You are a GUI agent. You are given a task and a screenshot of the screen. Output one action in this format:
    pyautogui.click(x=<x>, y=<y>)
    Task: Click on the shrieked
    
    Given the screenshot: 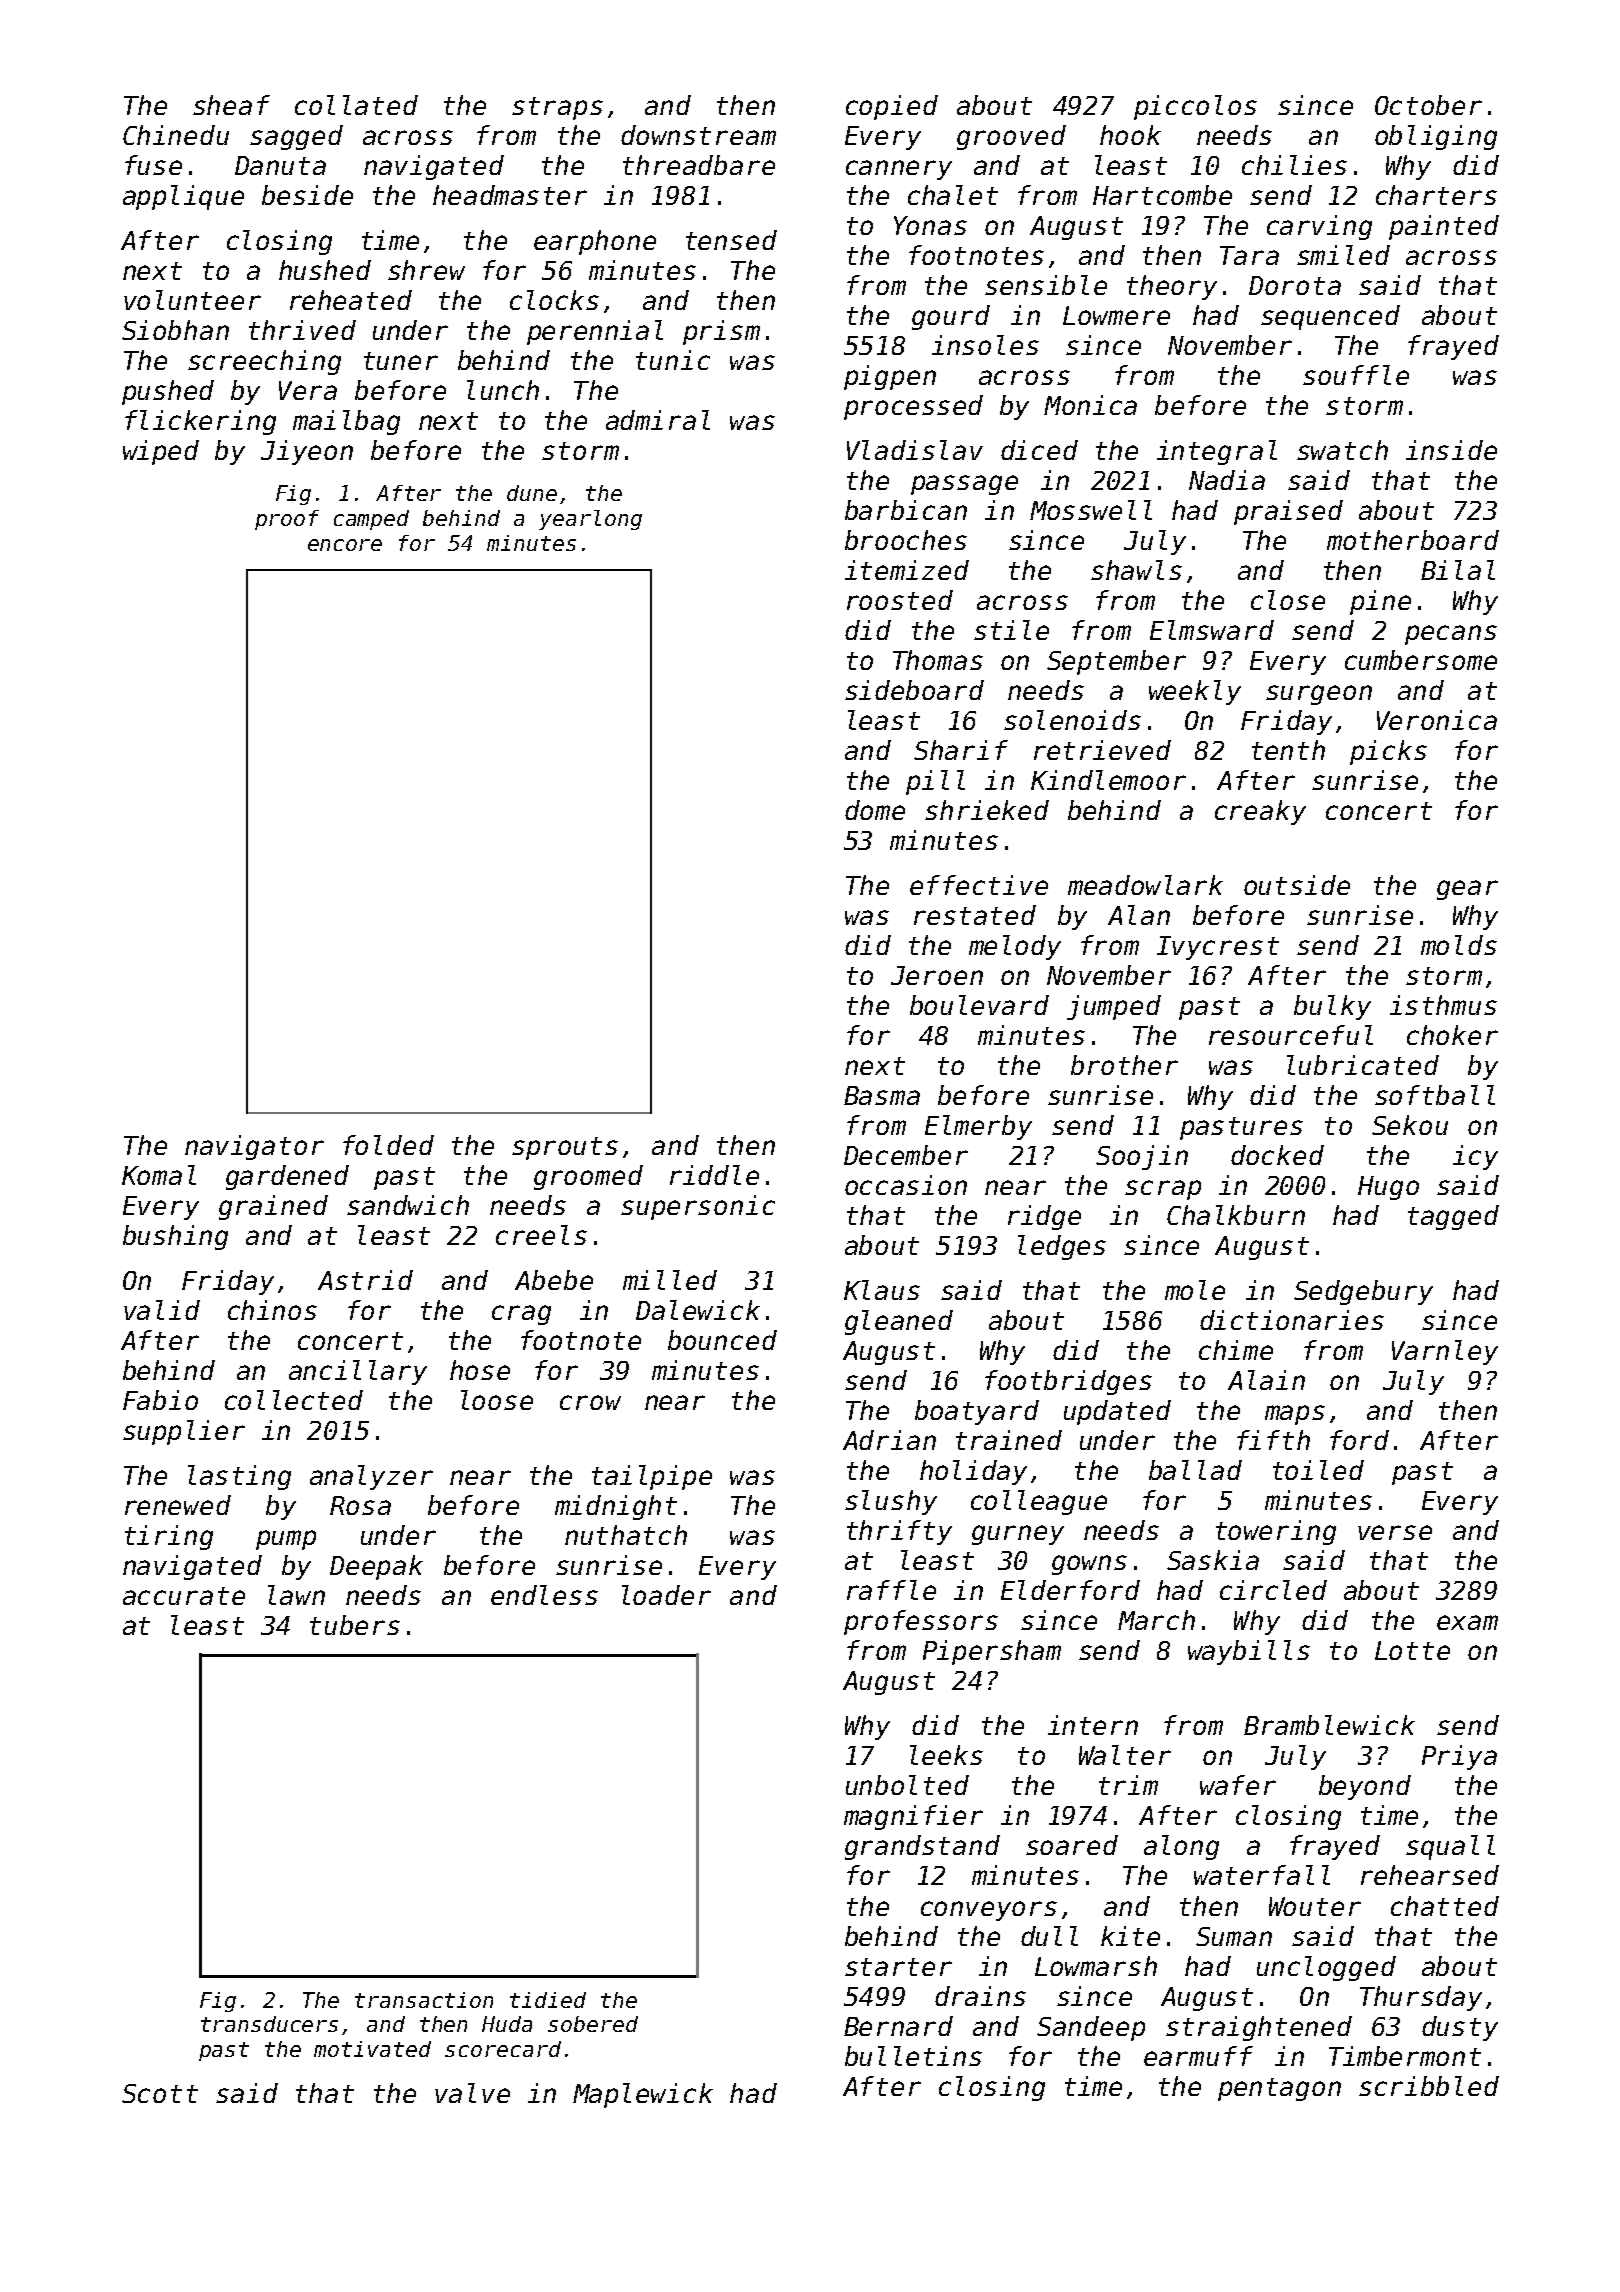 What is the action you would take?
    pyautogui.click(x=987, y=810)
